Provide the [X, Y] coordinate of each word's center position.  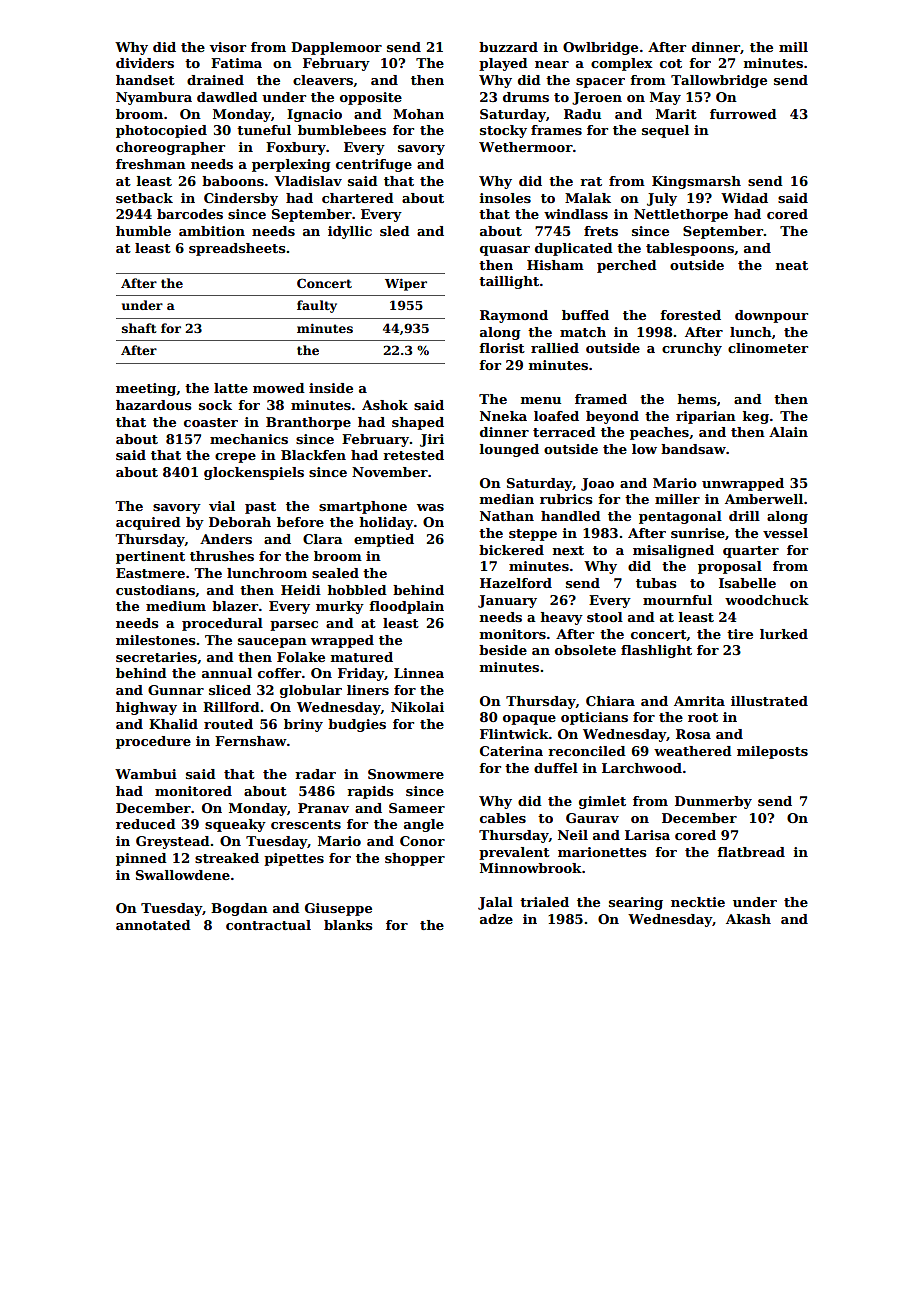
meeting [146, 389]
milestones [155, 640]
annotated [153, 925]
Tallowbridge [719, 81]
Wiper [406, 285]
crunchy [692, 349]
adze [496, 919]
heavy [562, 618]
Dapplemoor [336, 48]
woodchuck [767, 600]
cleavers [323, 80]
